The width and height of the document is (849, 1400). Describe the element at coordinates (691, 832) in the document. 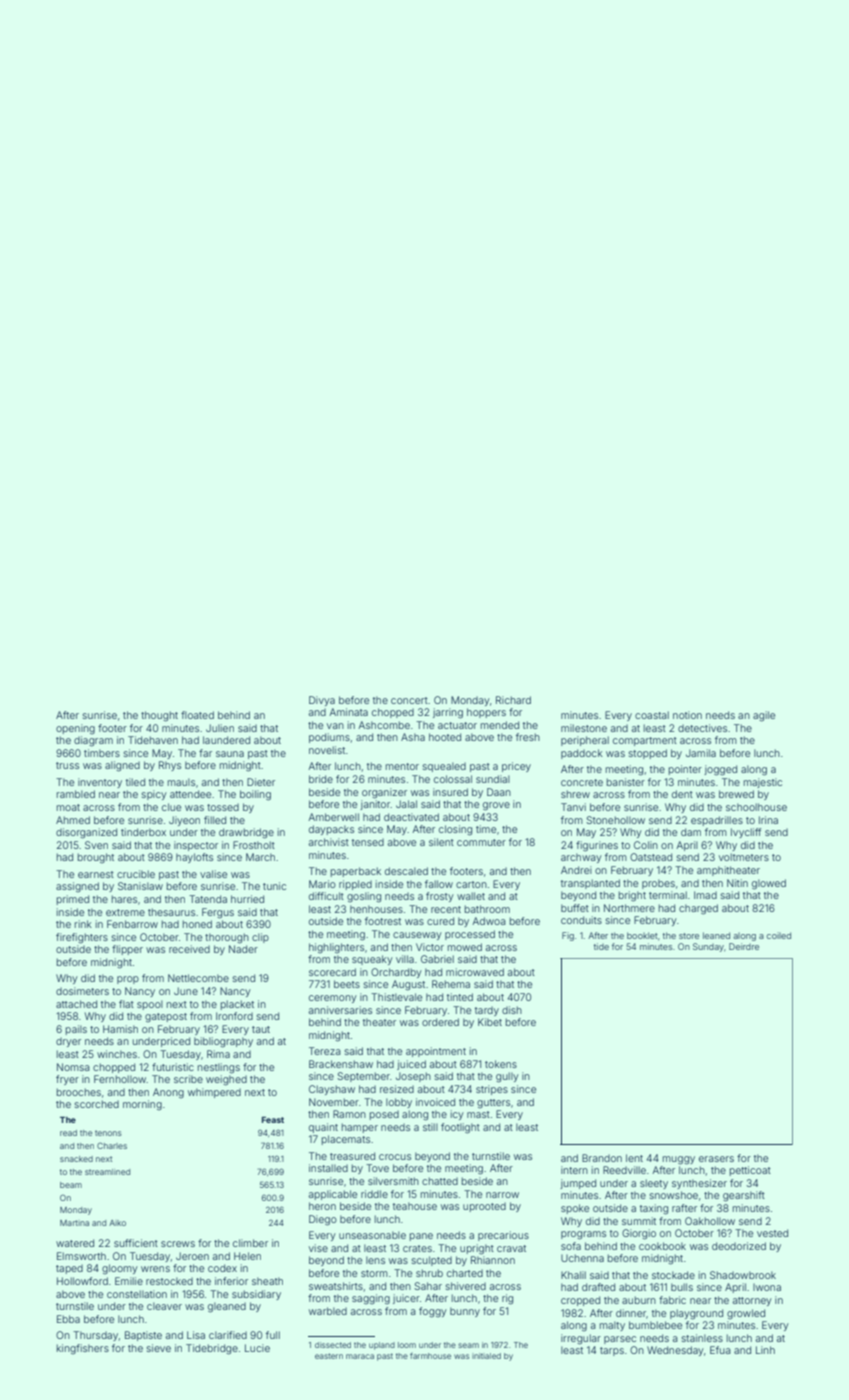

I see `dam` at that location.
